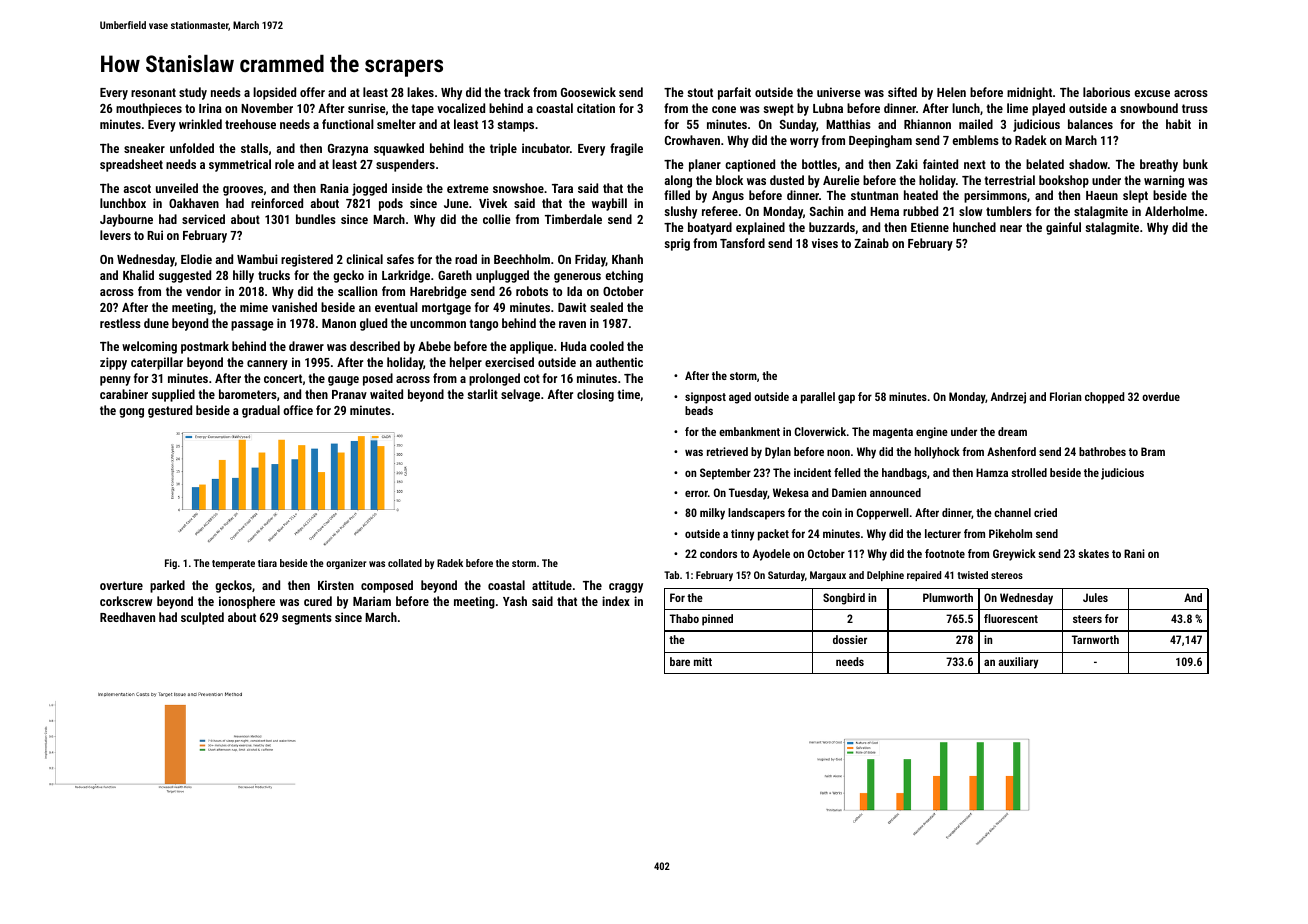 The height and width of the screenshot is (924, 1308). Describe the element at coordinates (771, 555) in the screenshot. I see `Ayodele` at that location.
